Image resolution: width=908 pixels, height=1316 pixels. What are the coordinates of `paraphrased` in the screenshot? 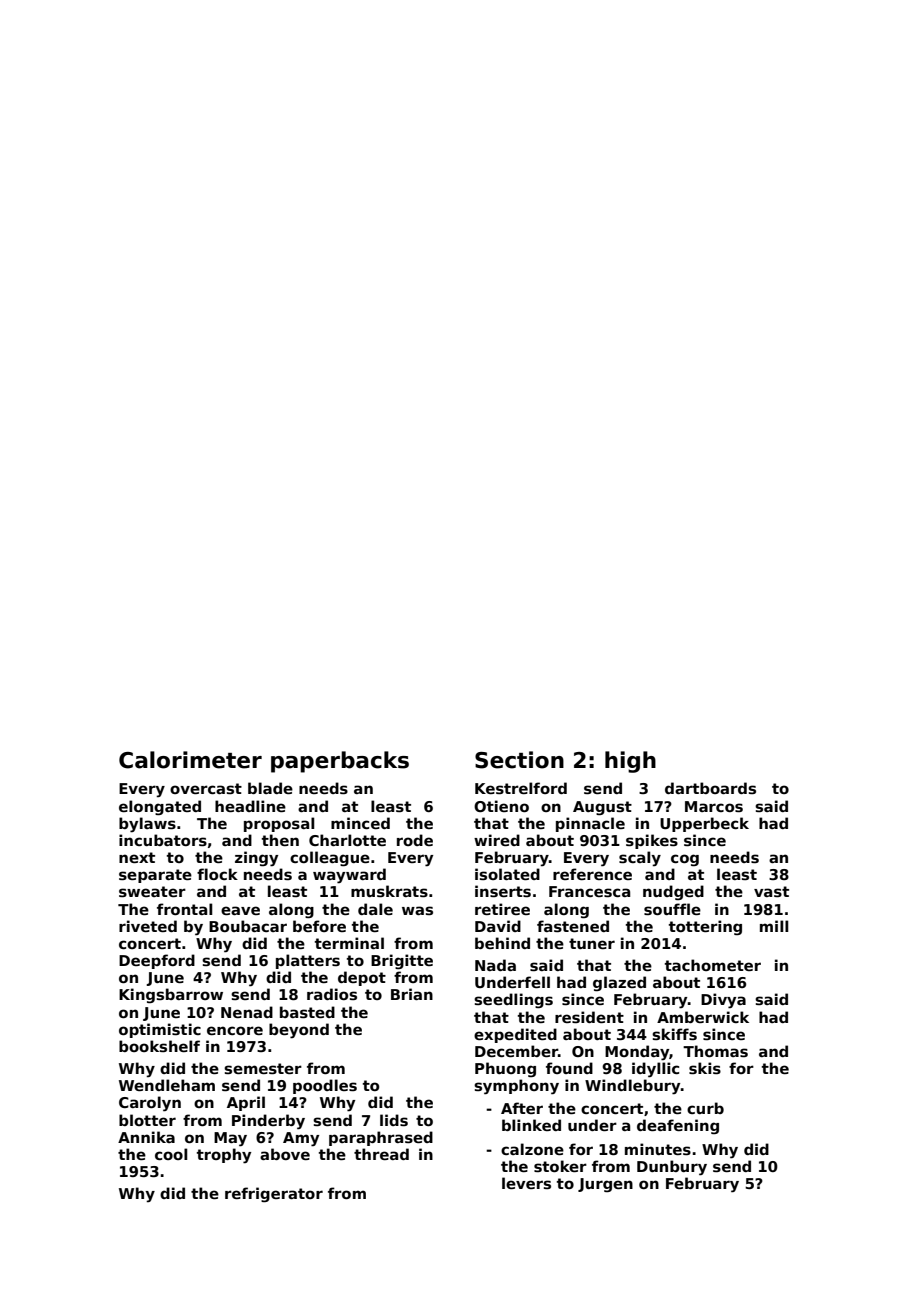 It's located at (381, 1138).
